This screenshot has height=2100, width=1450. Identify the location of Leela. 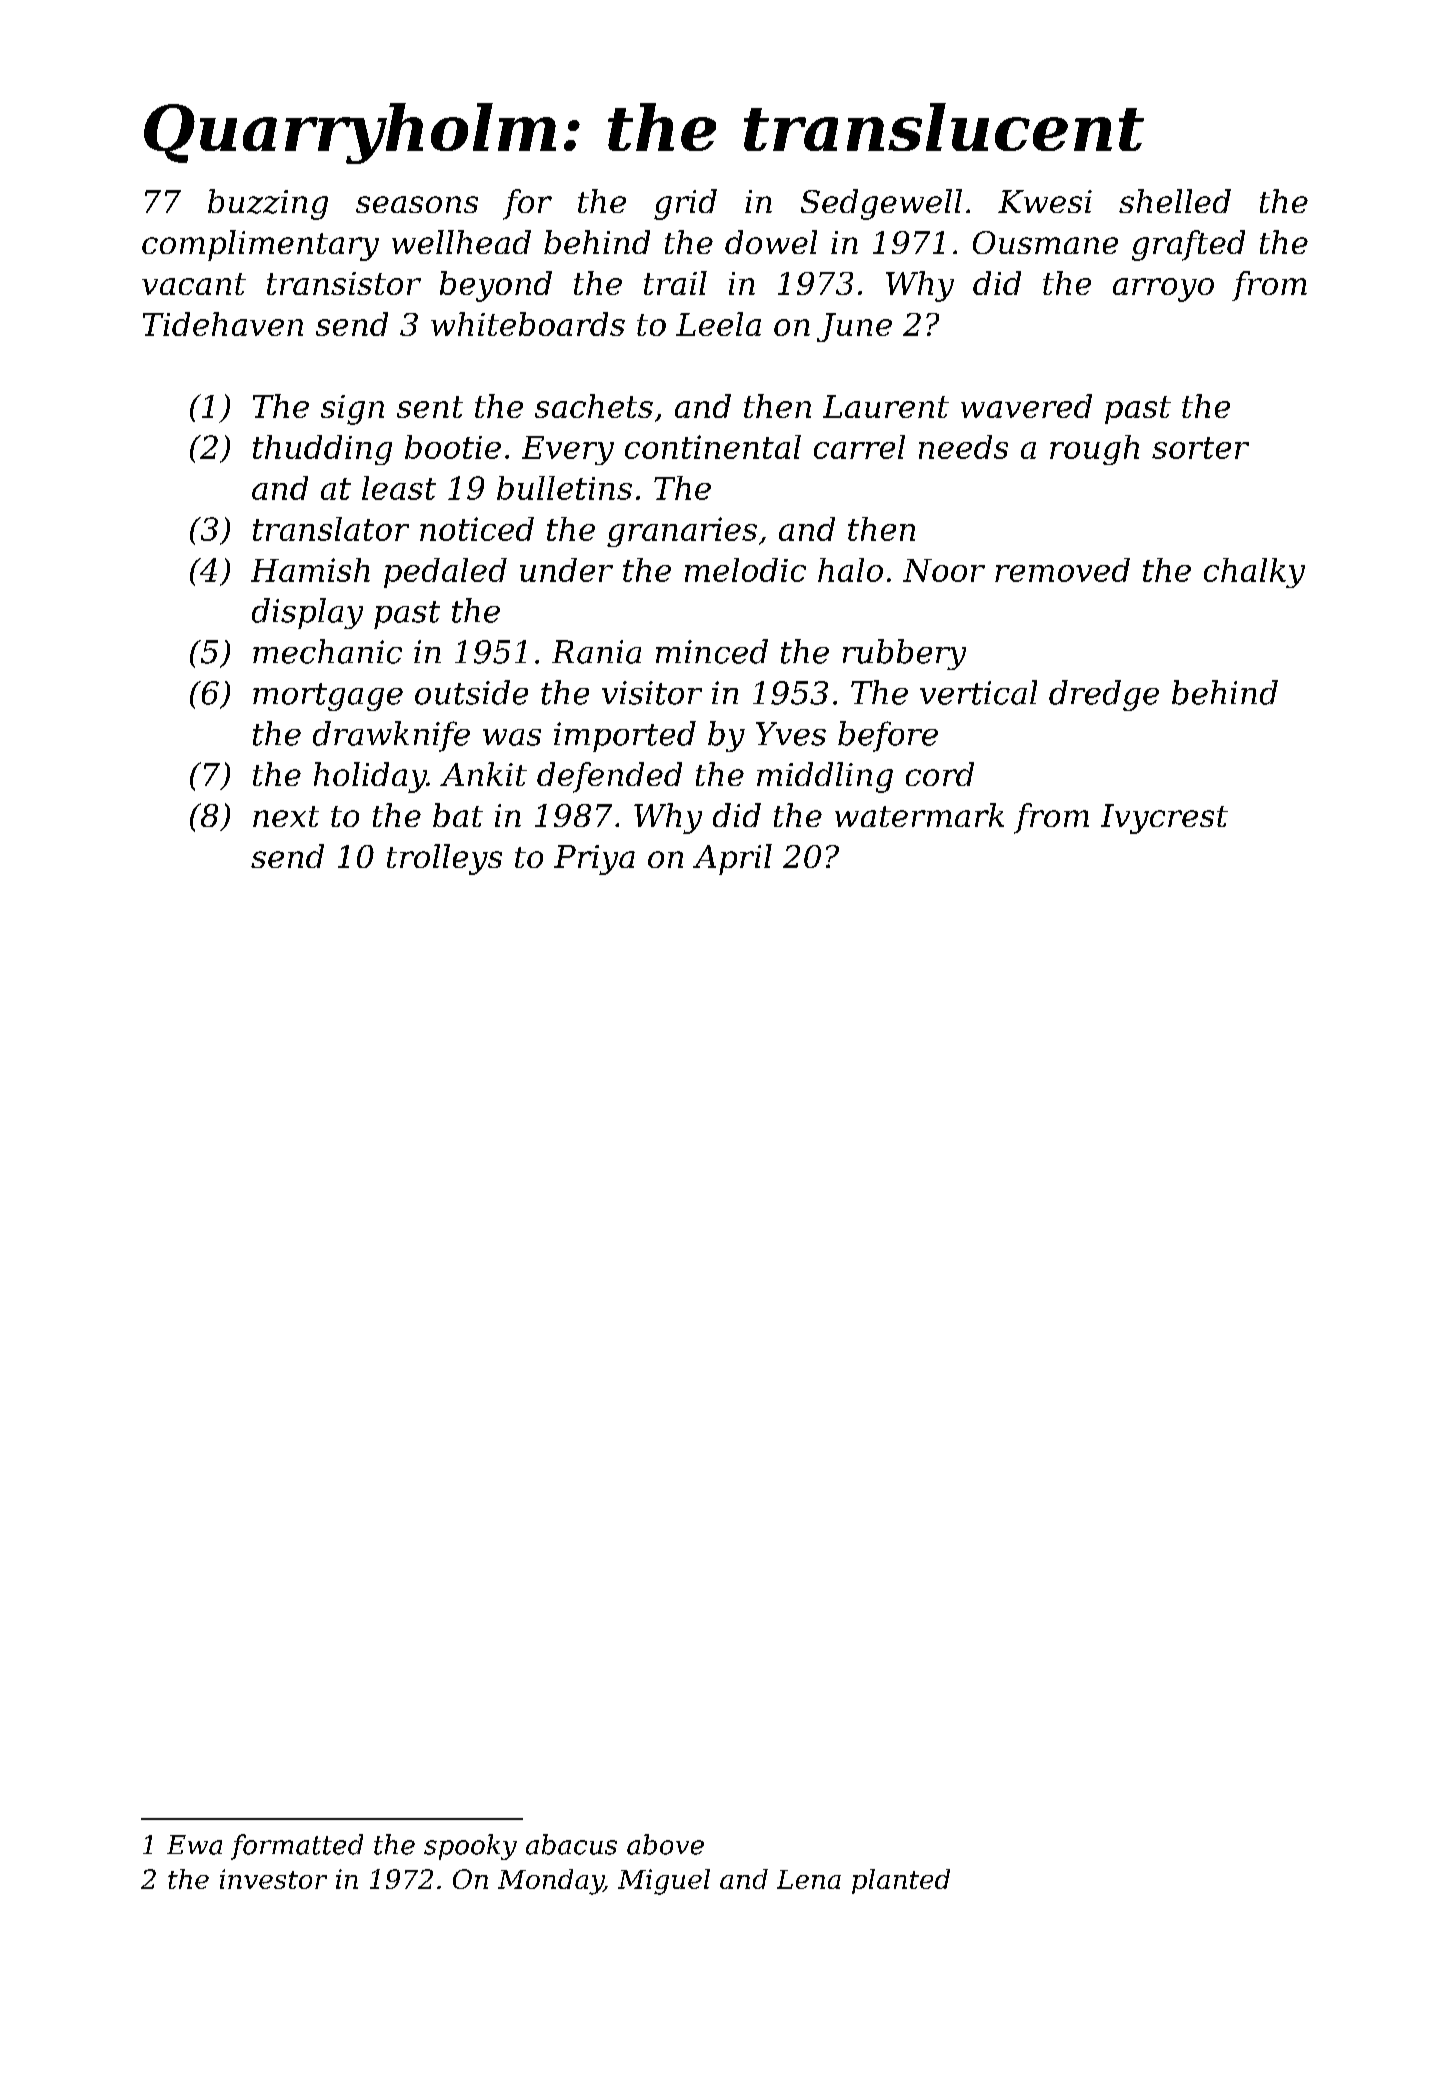
(718, 324).
